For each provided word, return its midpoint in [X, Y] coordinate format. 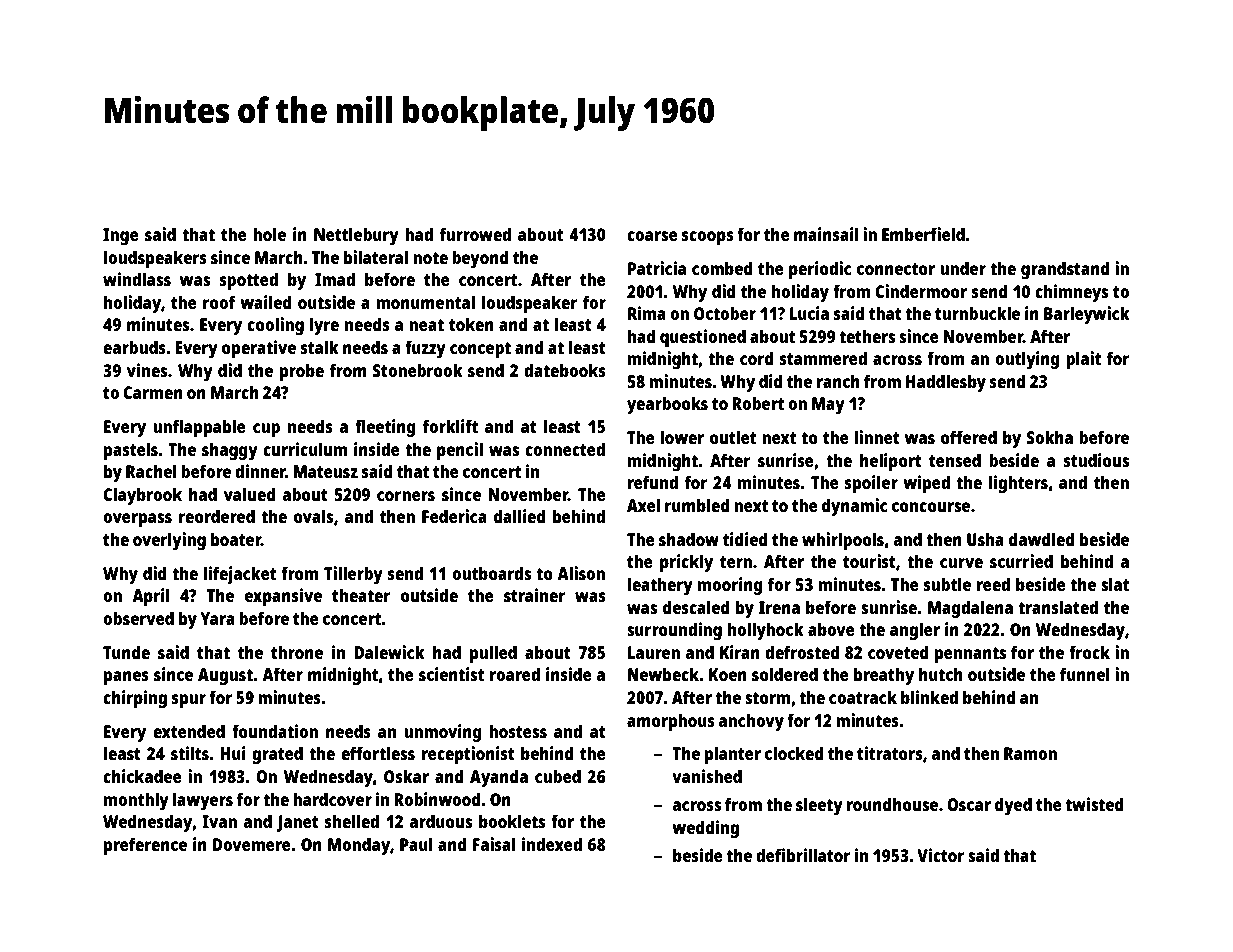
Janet [298, 823]
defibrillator [803, 855]
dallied [520, 516]
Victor [940, 855]
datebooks [565, 370]
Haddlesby [946, 383]
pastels [131, 451]
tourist [869, 561]
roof [219, 302]
